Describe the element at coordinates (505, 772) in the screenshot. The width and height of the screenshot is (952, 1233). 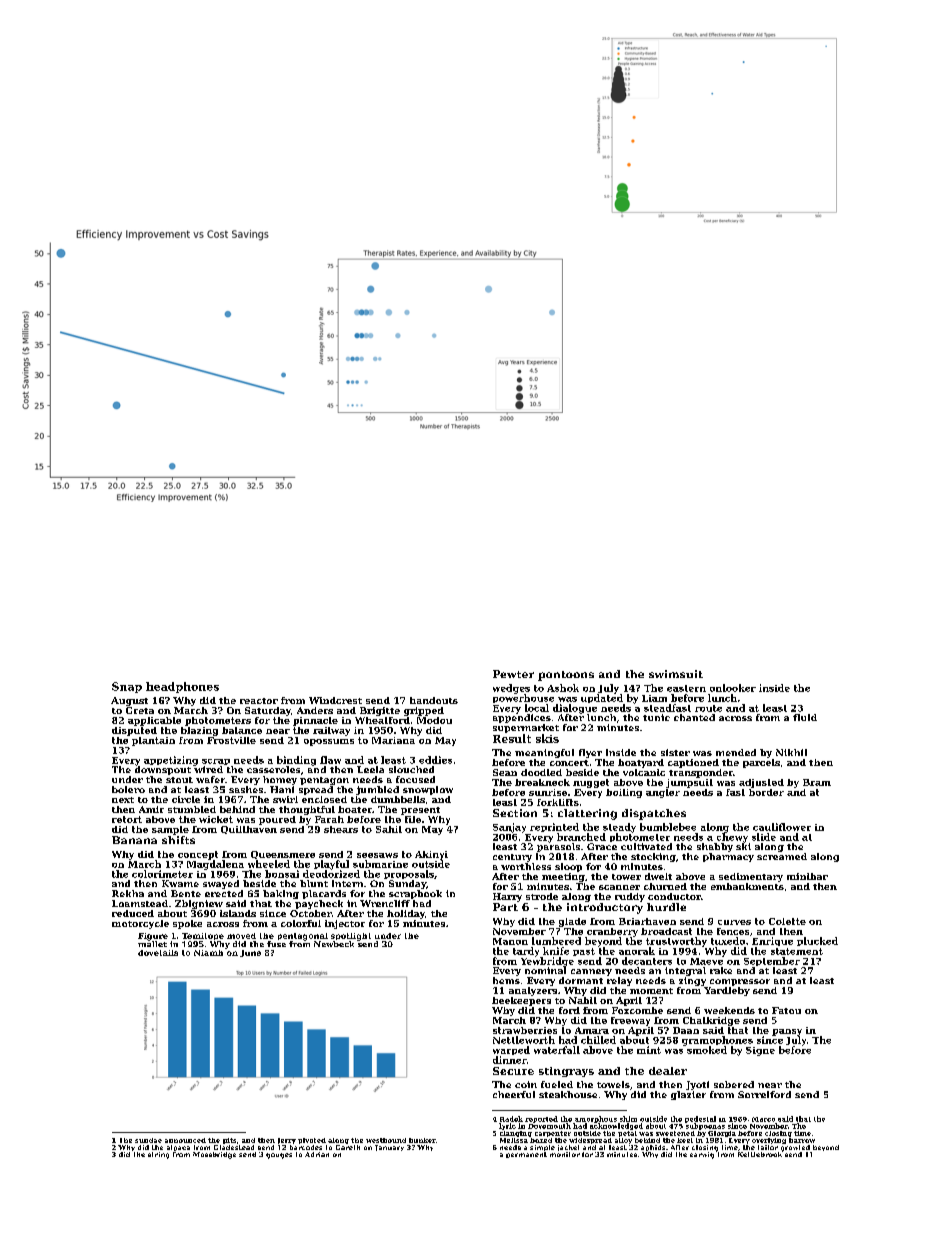
I see `Sean` at that location.
